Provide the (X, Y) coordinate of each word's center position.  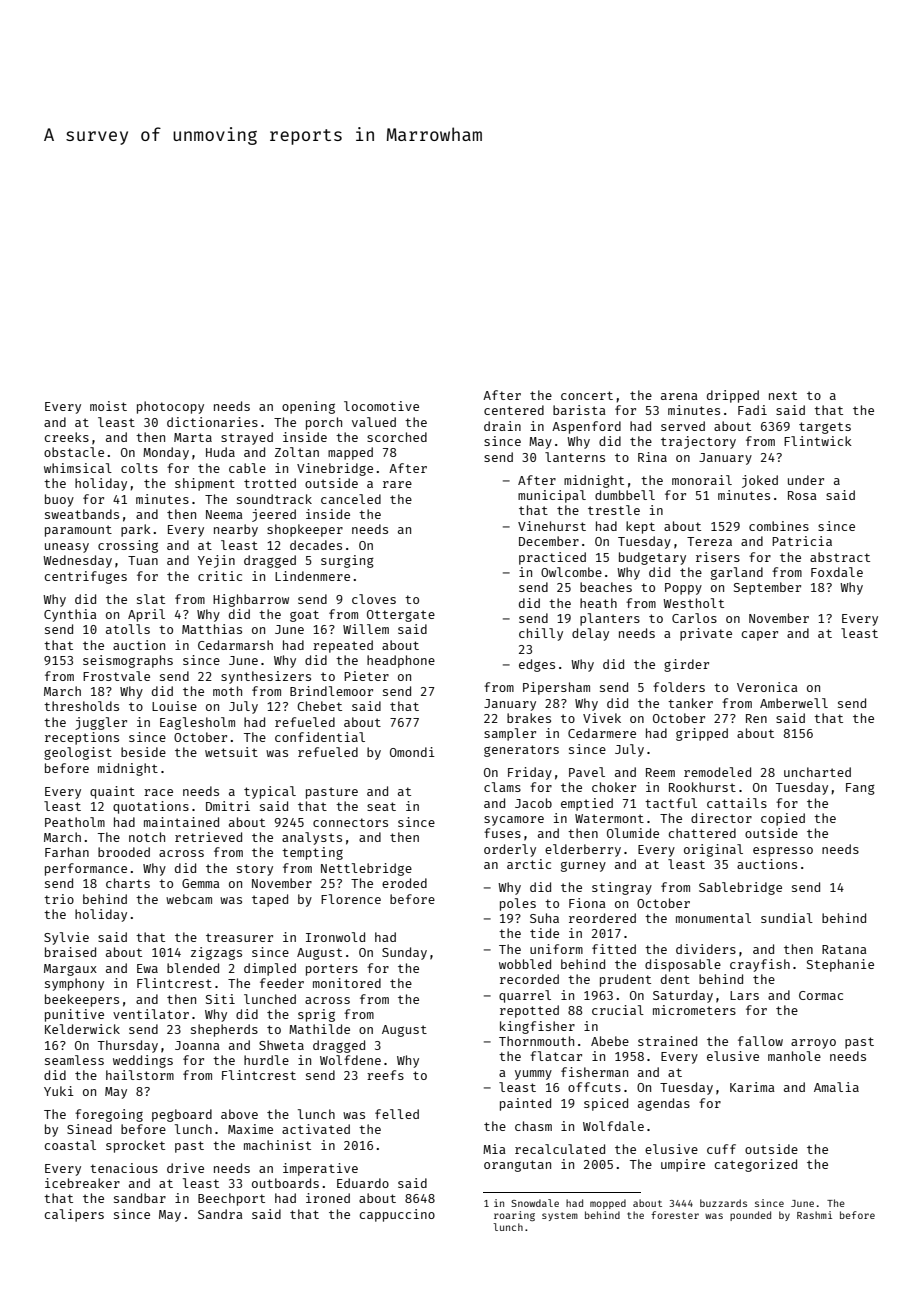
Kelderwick (82, 1029)
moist (108, 406)
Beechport (231, 1199)
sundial (787, 918)
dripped (733, 396)
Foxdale (837, 572)
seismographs (128, 661)
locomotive (381, 406)
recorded (529, 979)
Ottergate (401, 616)
